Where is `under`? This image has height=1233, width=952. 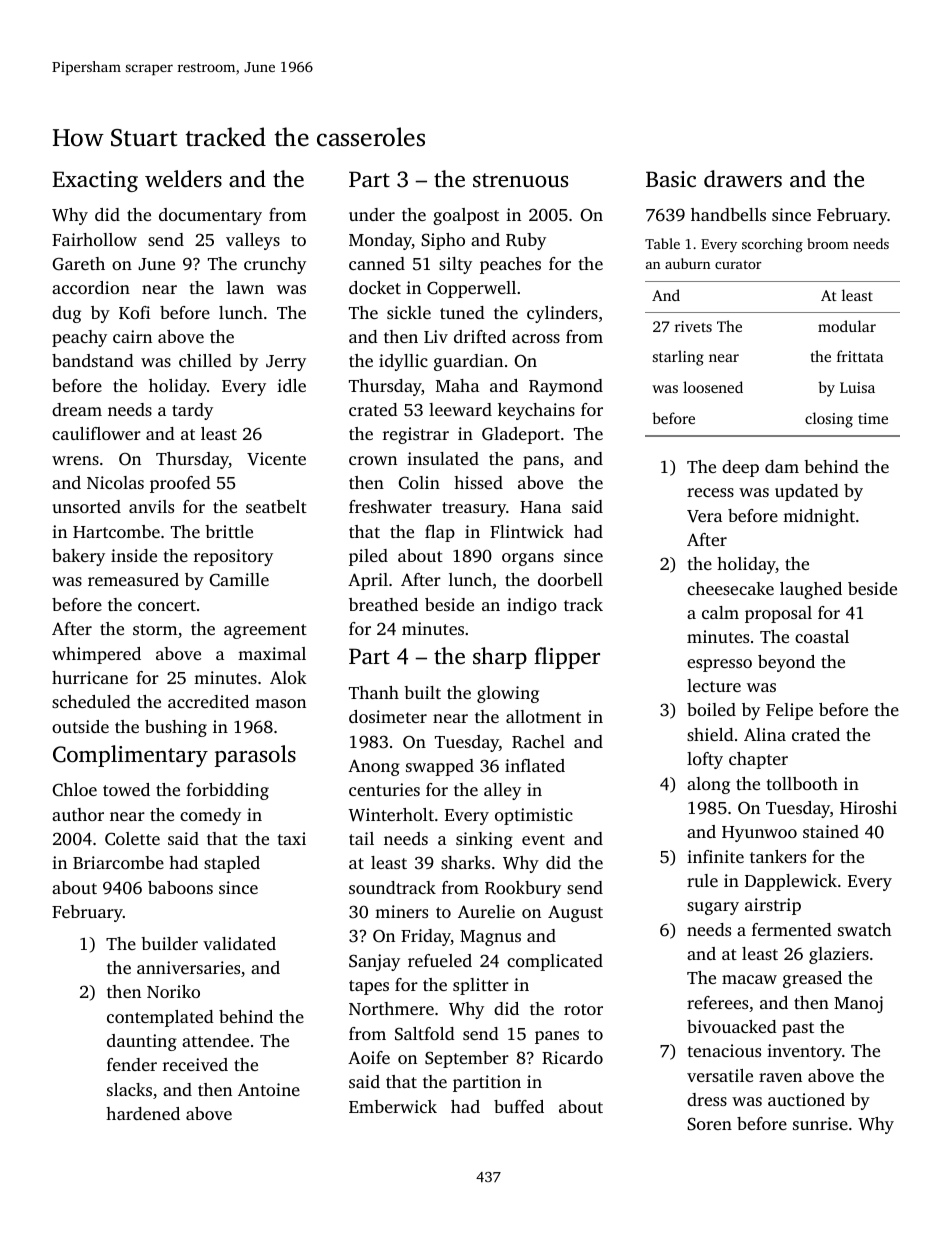
under is located at coordinates (372, 214).
